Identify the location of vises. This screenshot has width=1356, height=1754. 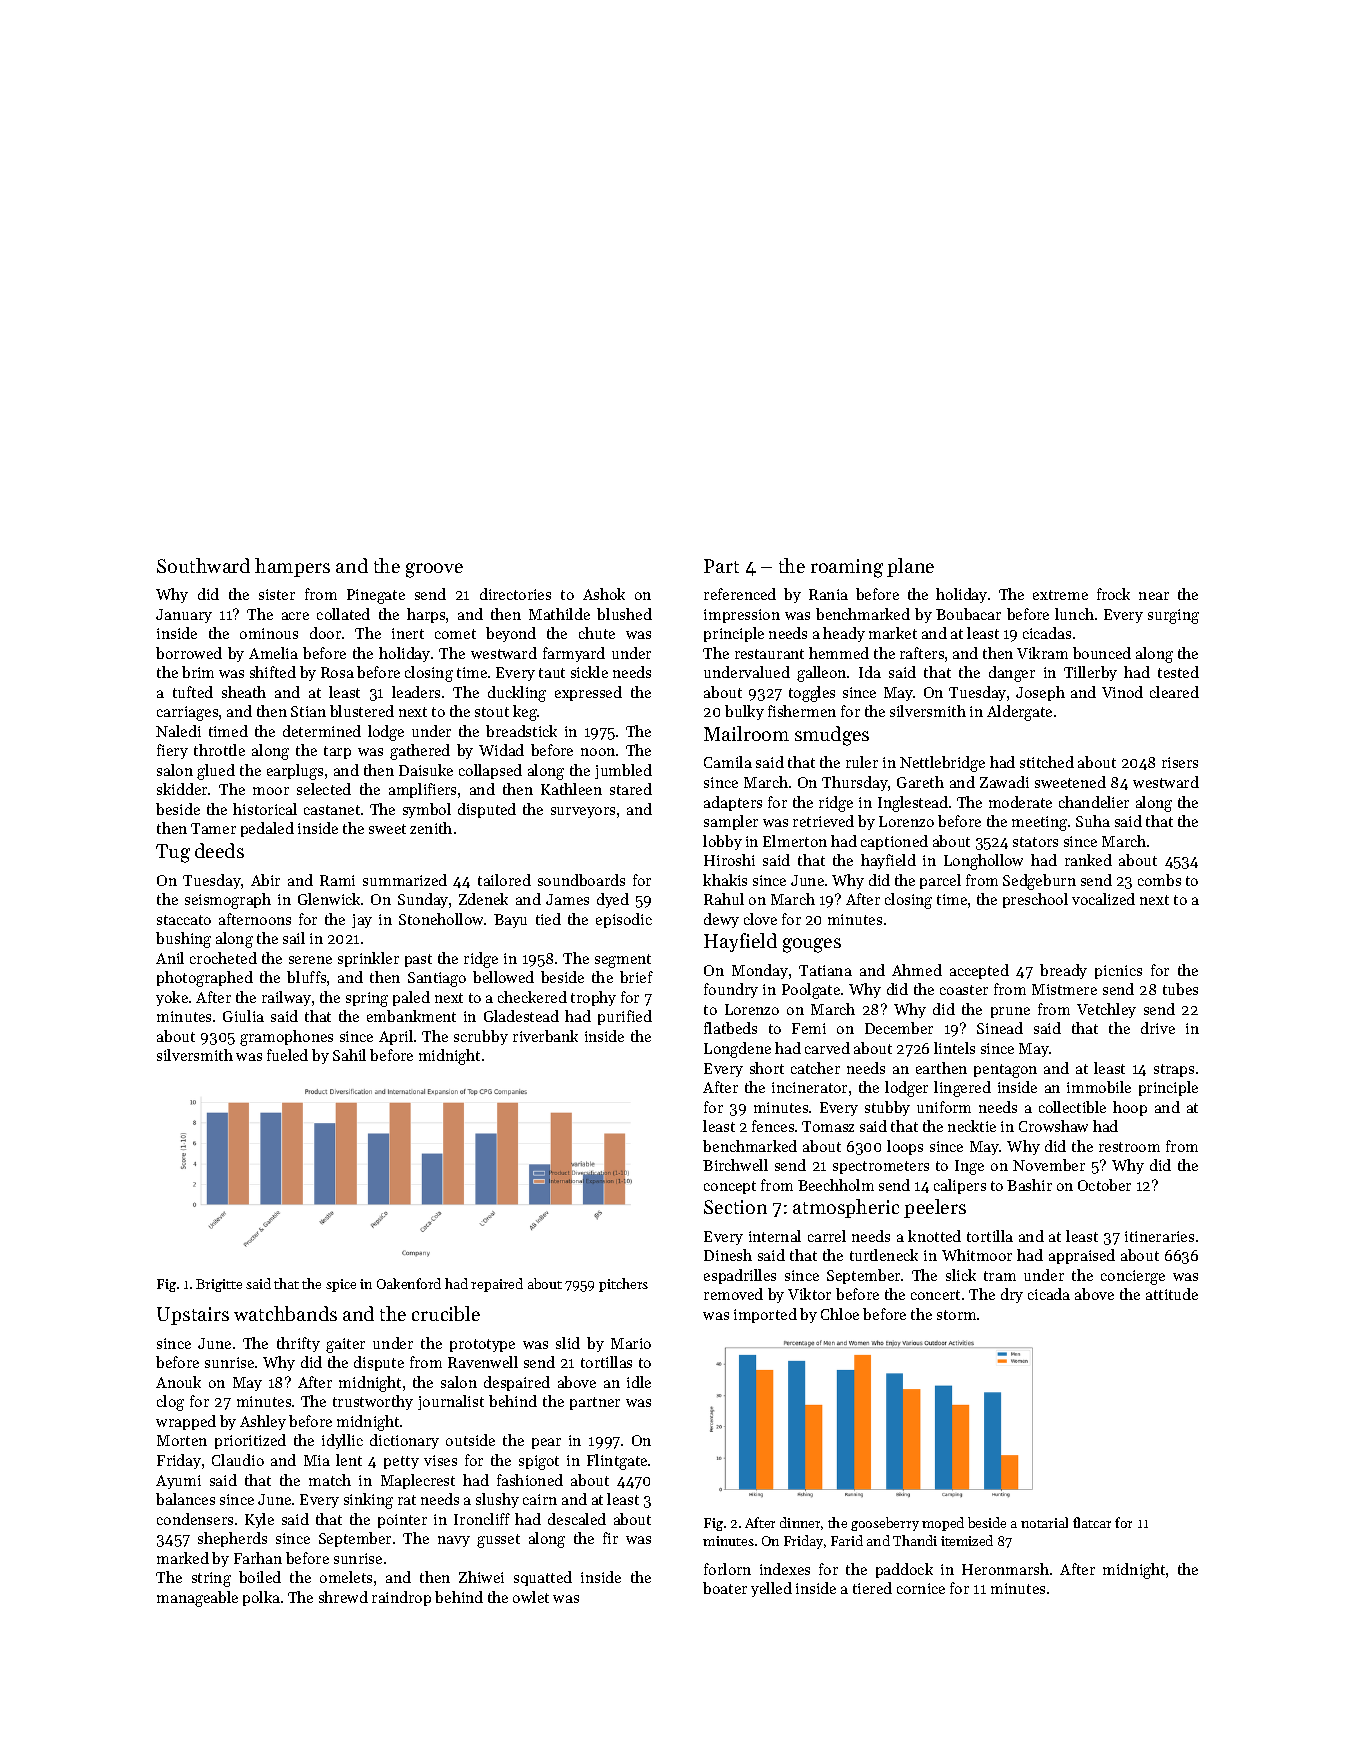
(440, 1460).
